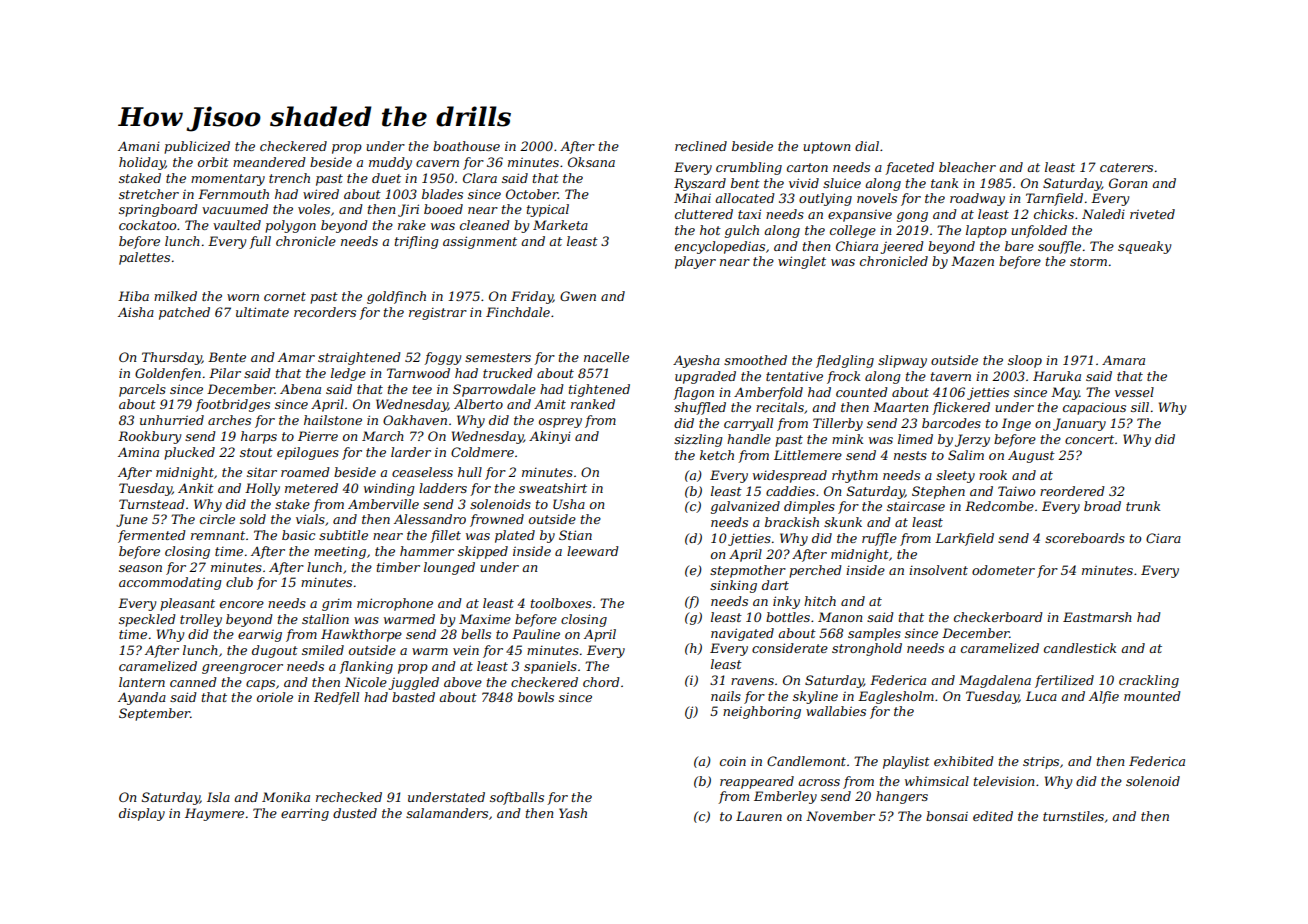 The image size is (1308, 924). I want to click on Amberville, so click(383, 504).
